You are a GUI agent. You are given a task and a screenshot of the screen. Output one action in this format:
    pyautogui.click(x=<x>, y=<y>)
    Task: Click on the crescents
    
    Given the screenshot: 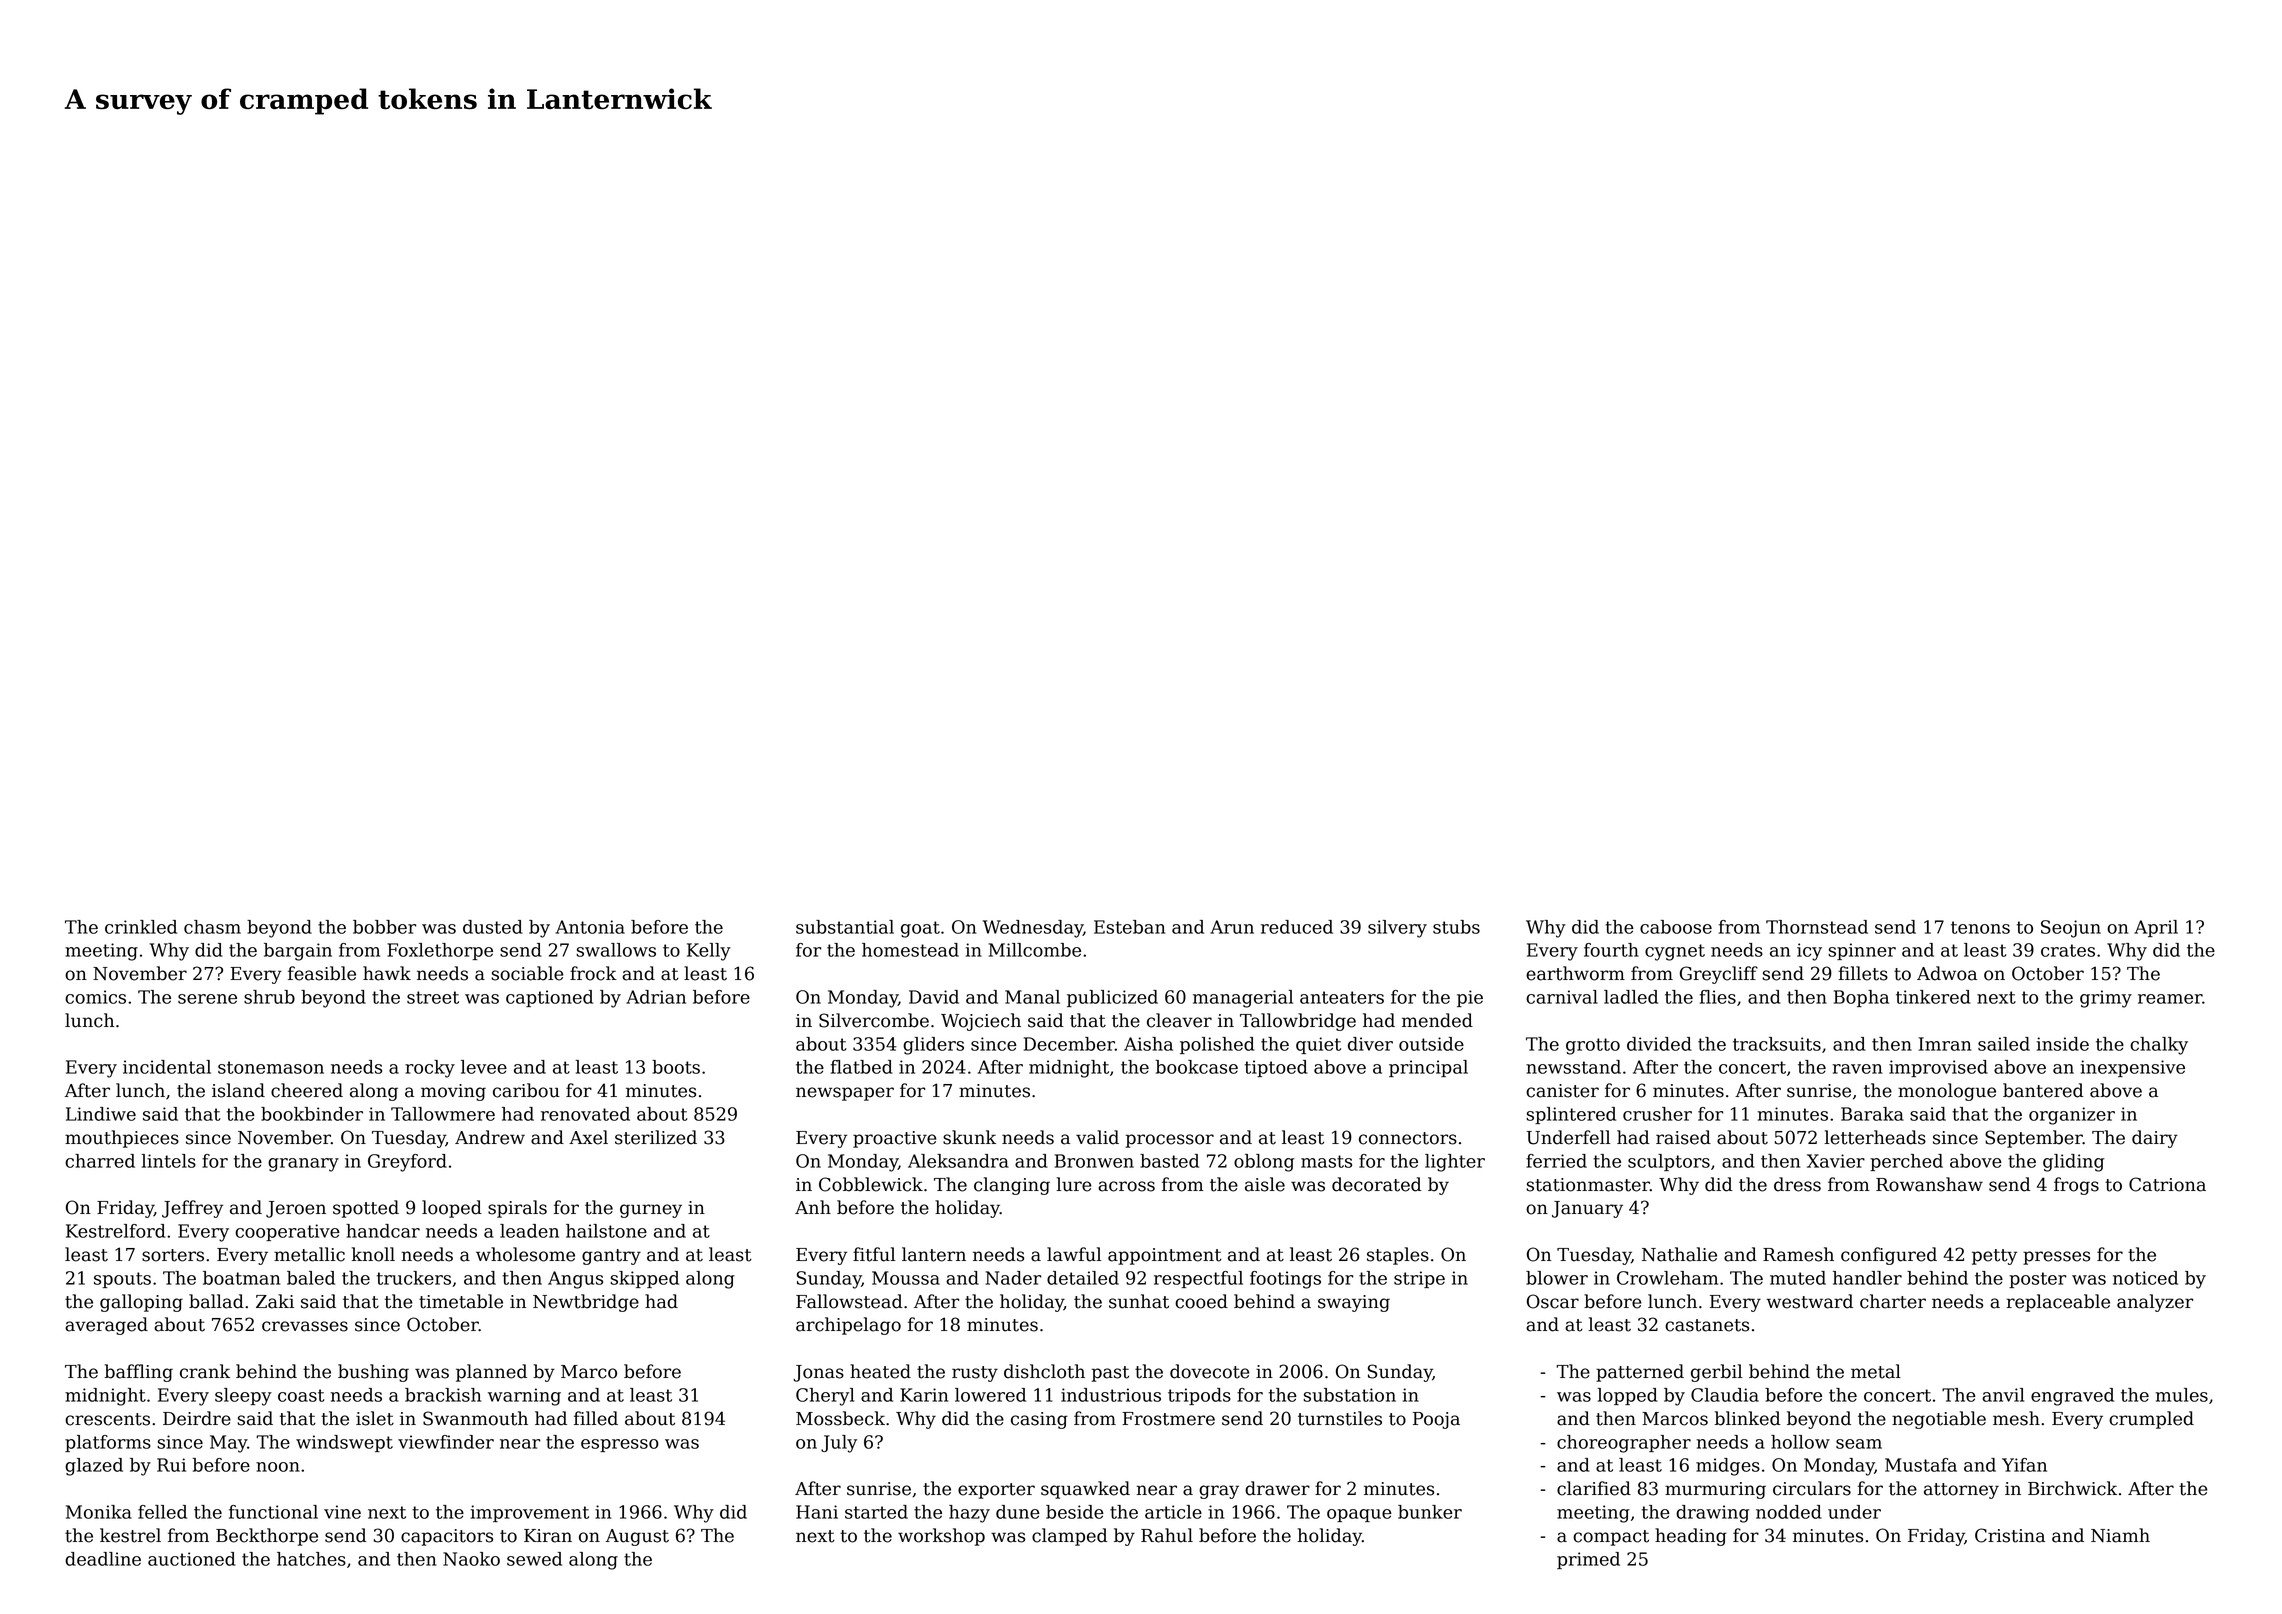 What is the action you would take?
    pyautogui.click(x=107, y=1419)
